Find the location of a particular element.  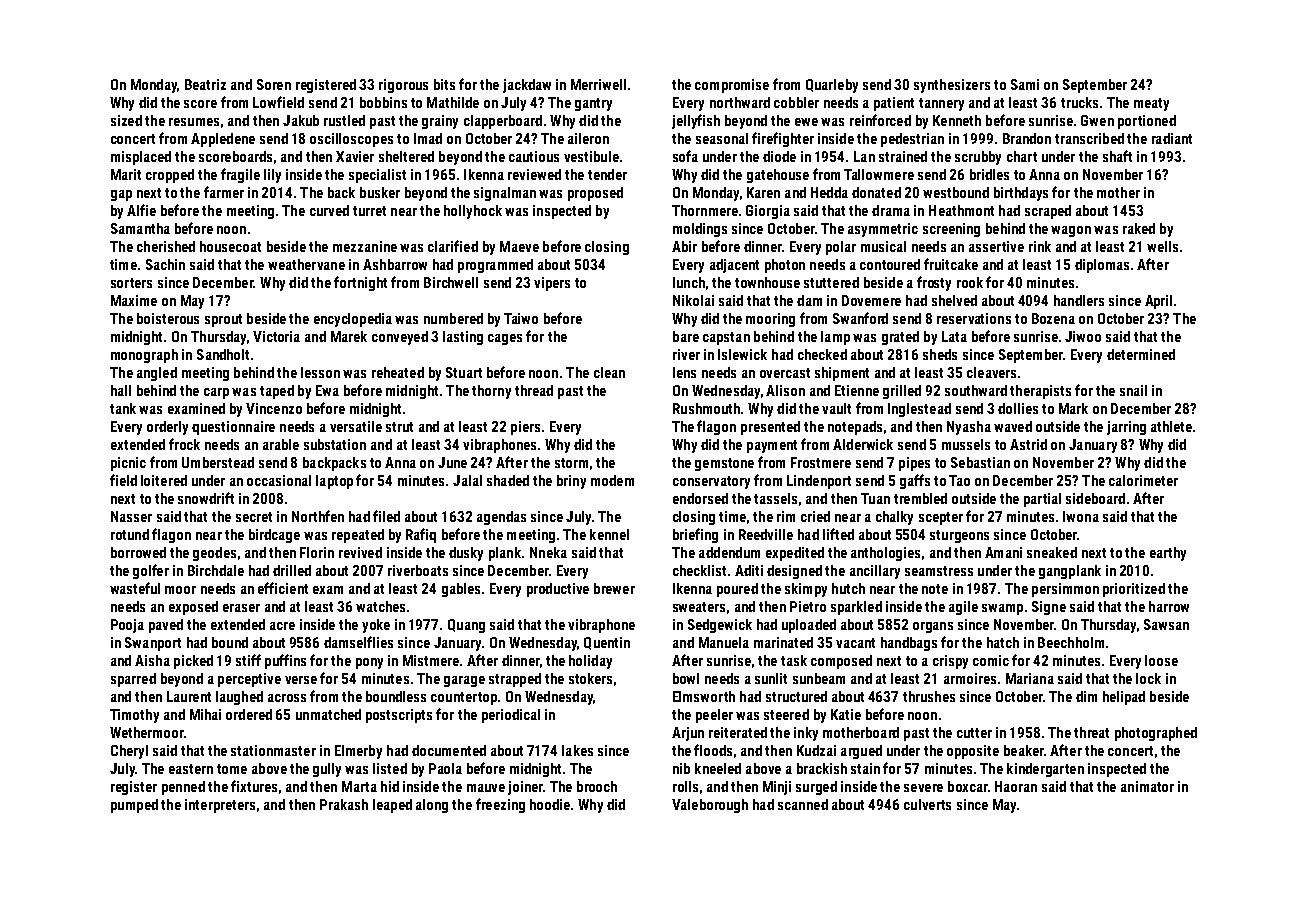

freezing is located at coordinates (500, 805).
